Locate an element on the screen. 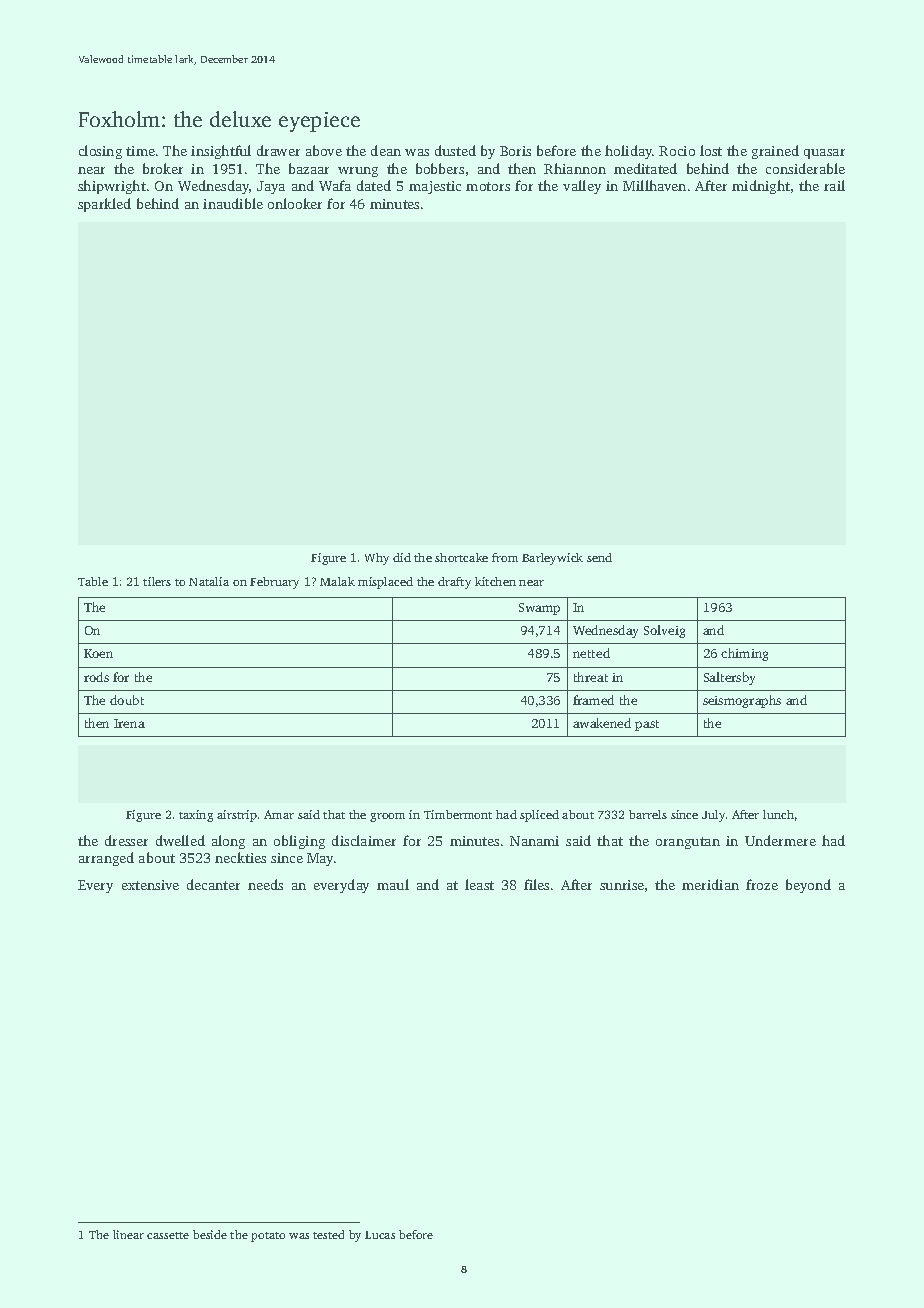 Image resolution: width=924 pixels, height=1308 pixels. cassette is located at coordinates (168, 1235).
